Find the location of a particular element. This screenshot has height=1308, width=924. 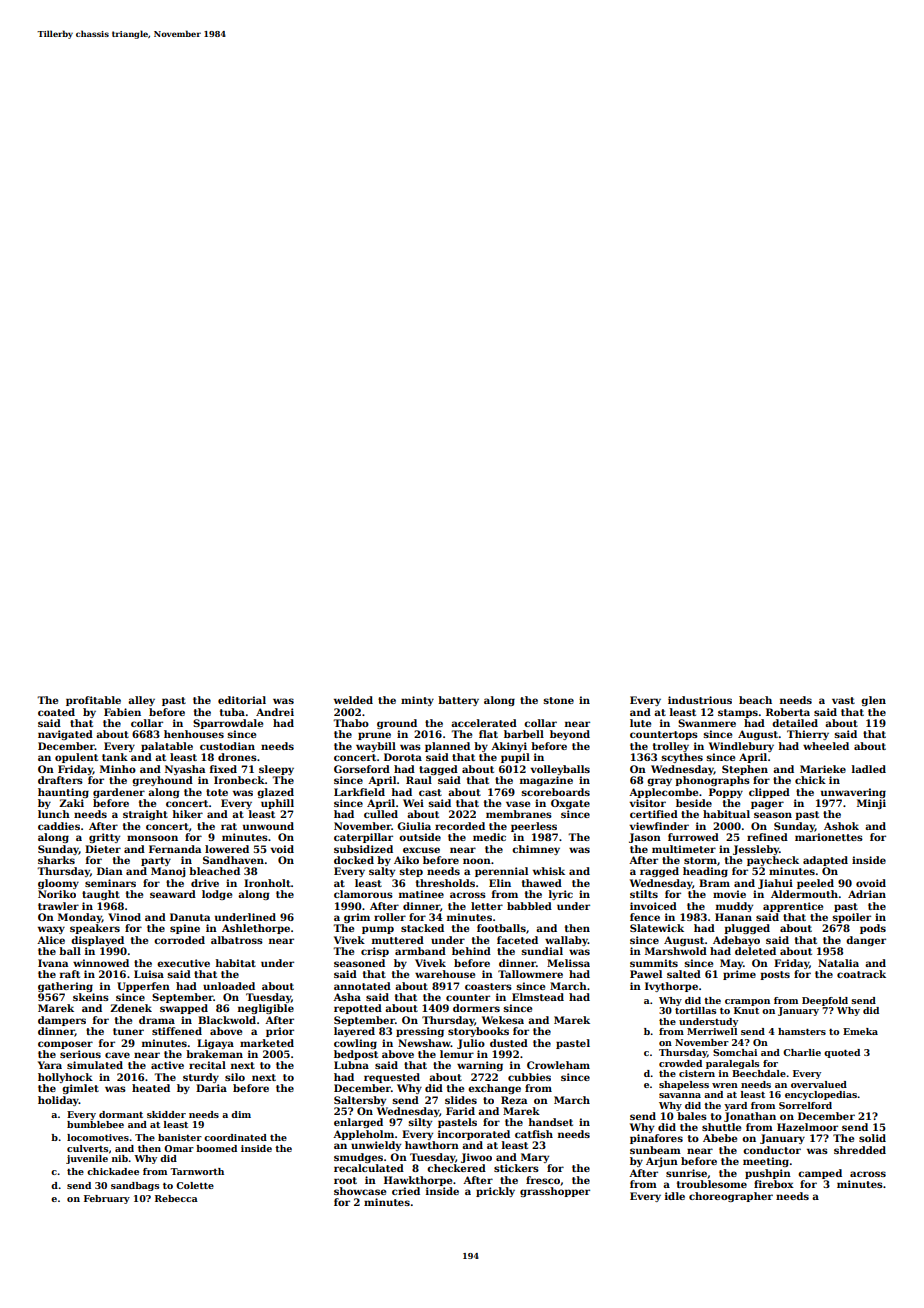

dusted is located at coordinates (509, 1043).
